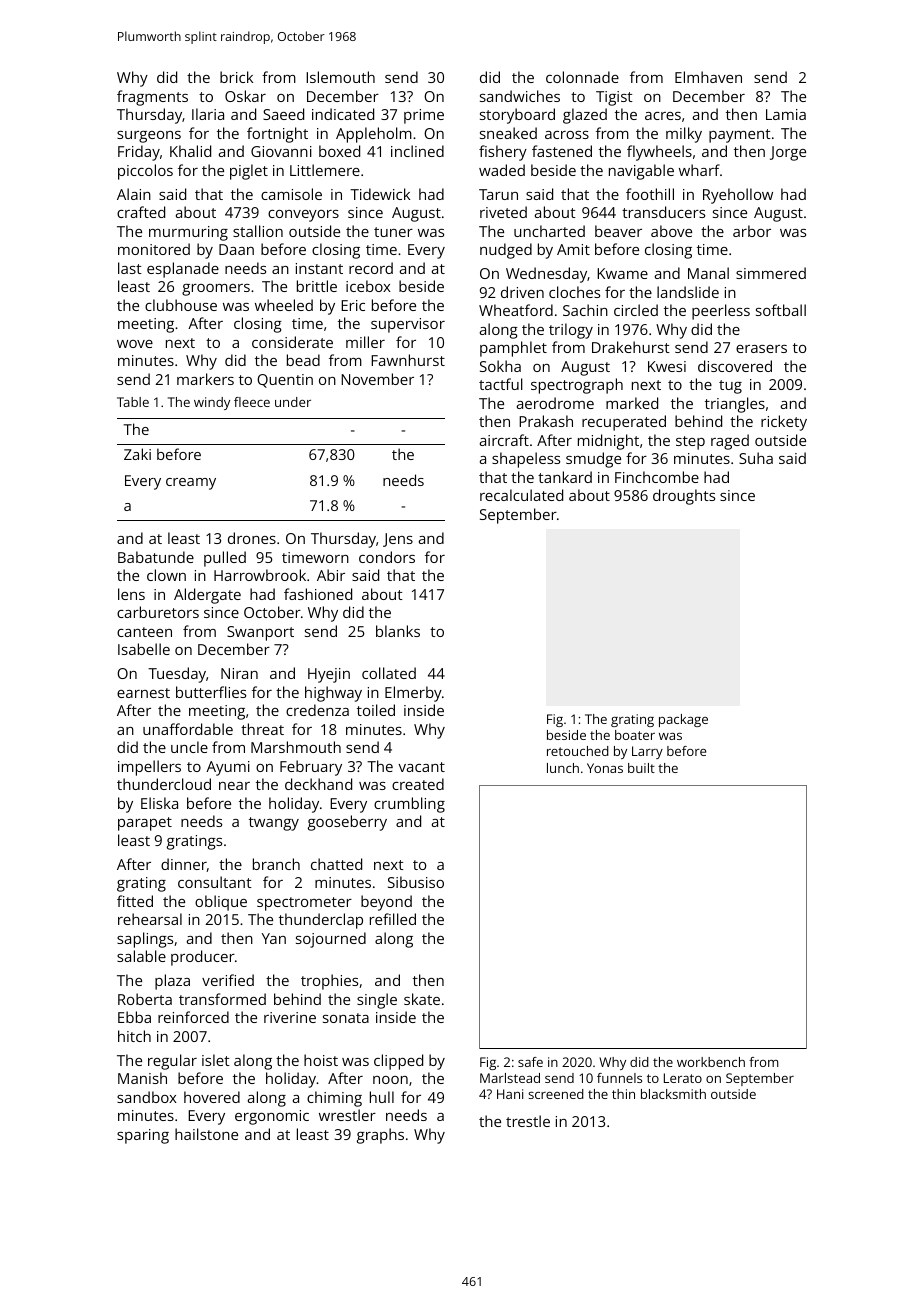 Image resolution: width=924 pixels, height=1308 pixels. What do you see at coordinates (422, 999) in the document?
I see `skate` at bounding box center [422, 999].
